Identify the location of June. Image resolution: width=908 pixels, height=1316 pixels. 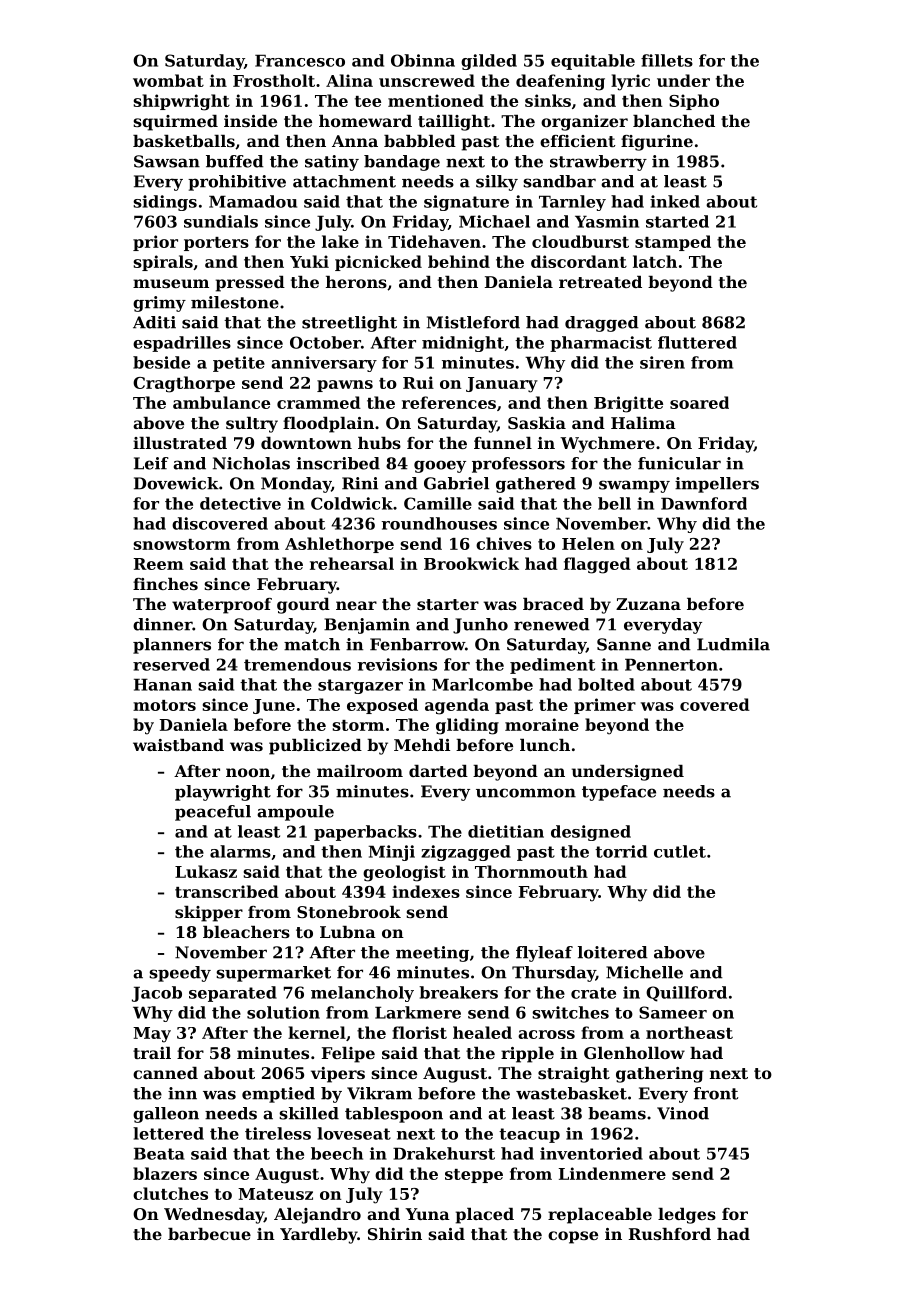
(274, 706).
